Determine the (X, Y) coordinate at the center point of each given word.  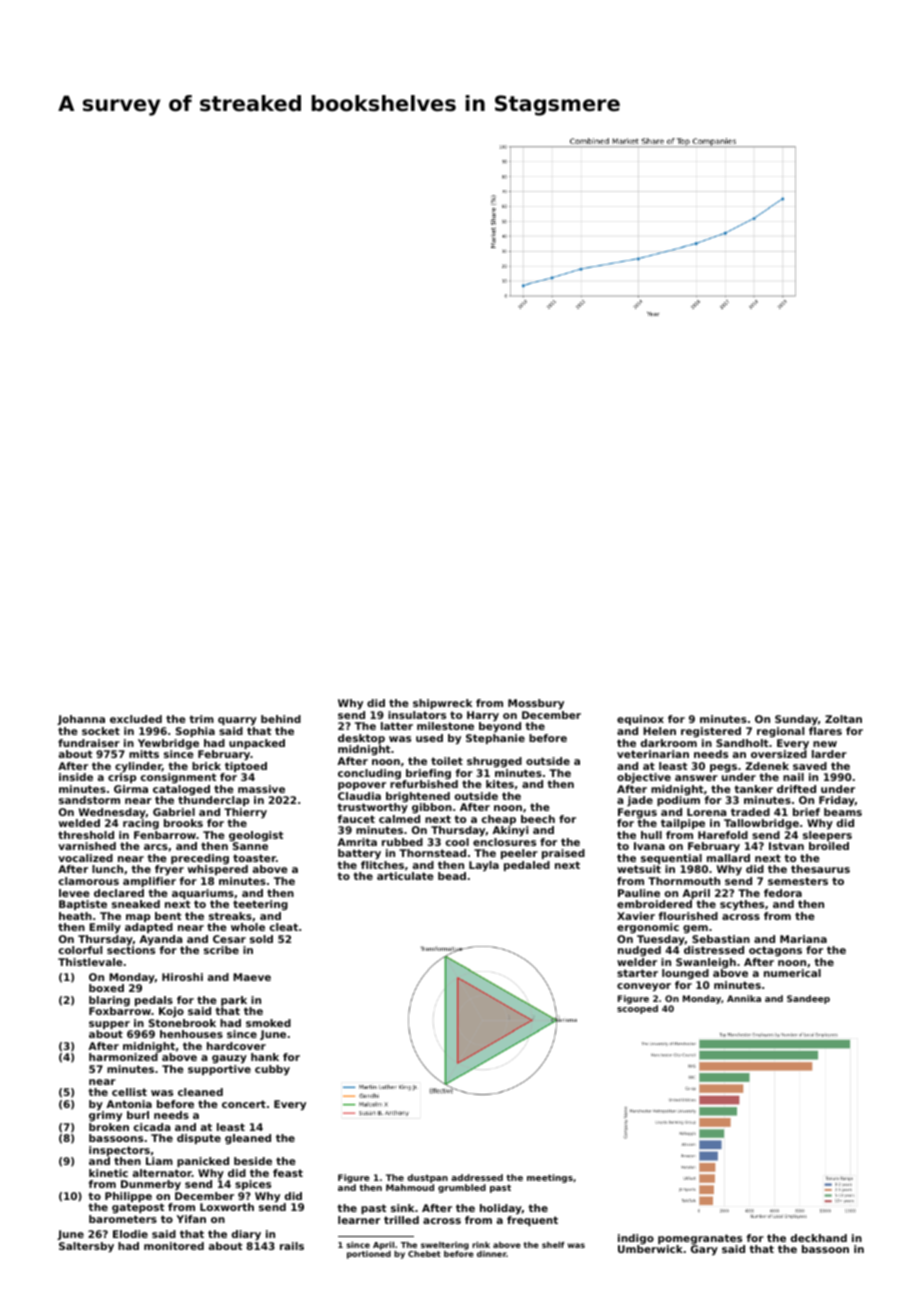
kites (500, 784)
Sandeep (808, 999)
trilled (401, 1220)
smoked (268, 1023)
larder (829, 754)
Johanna (81, 720)
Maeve (252, 977)
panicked (203, 1162)
